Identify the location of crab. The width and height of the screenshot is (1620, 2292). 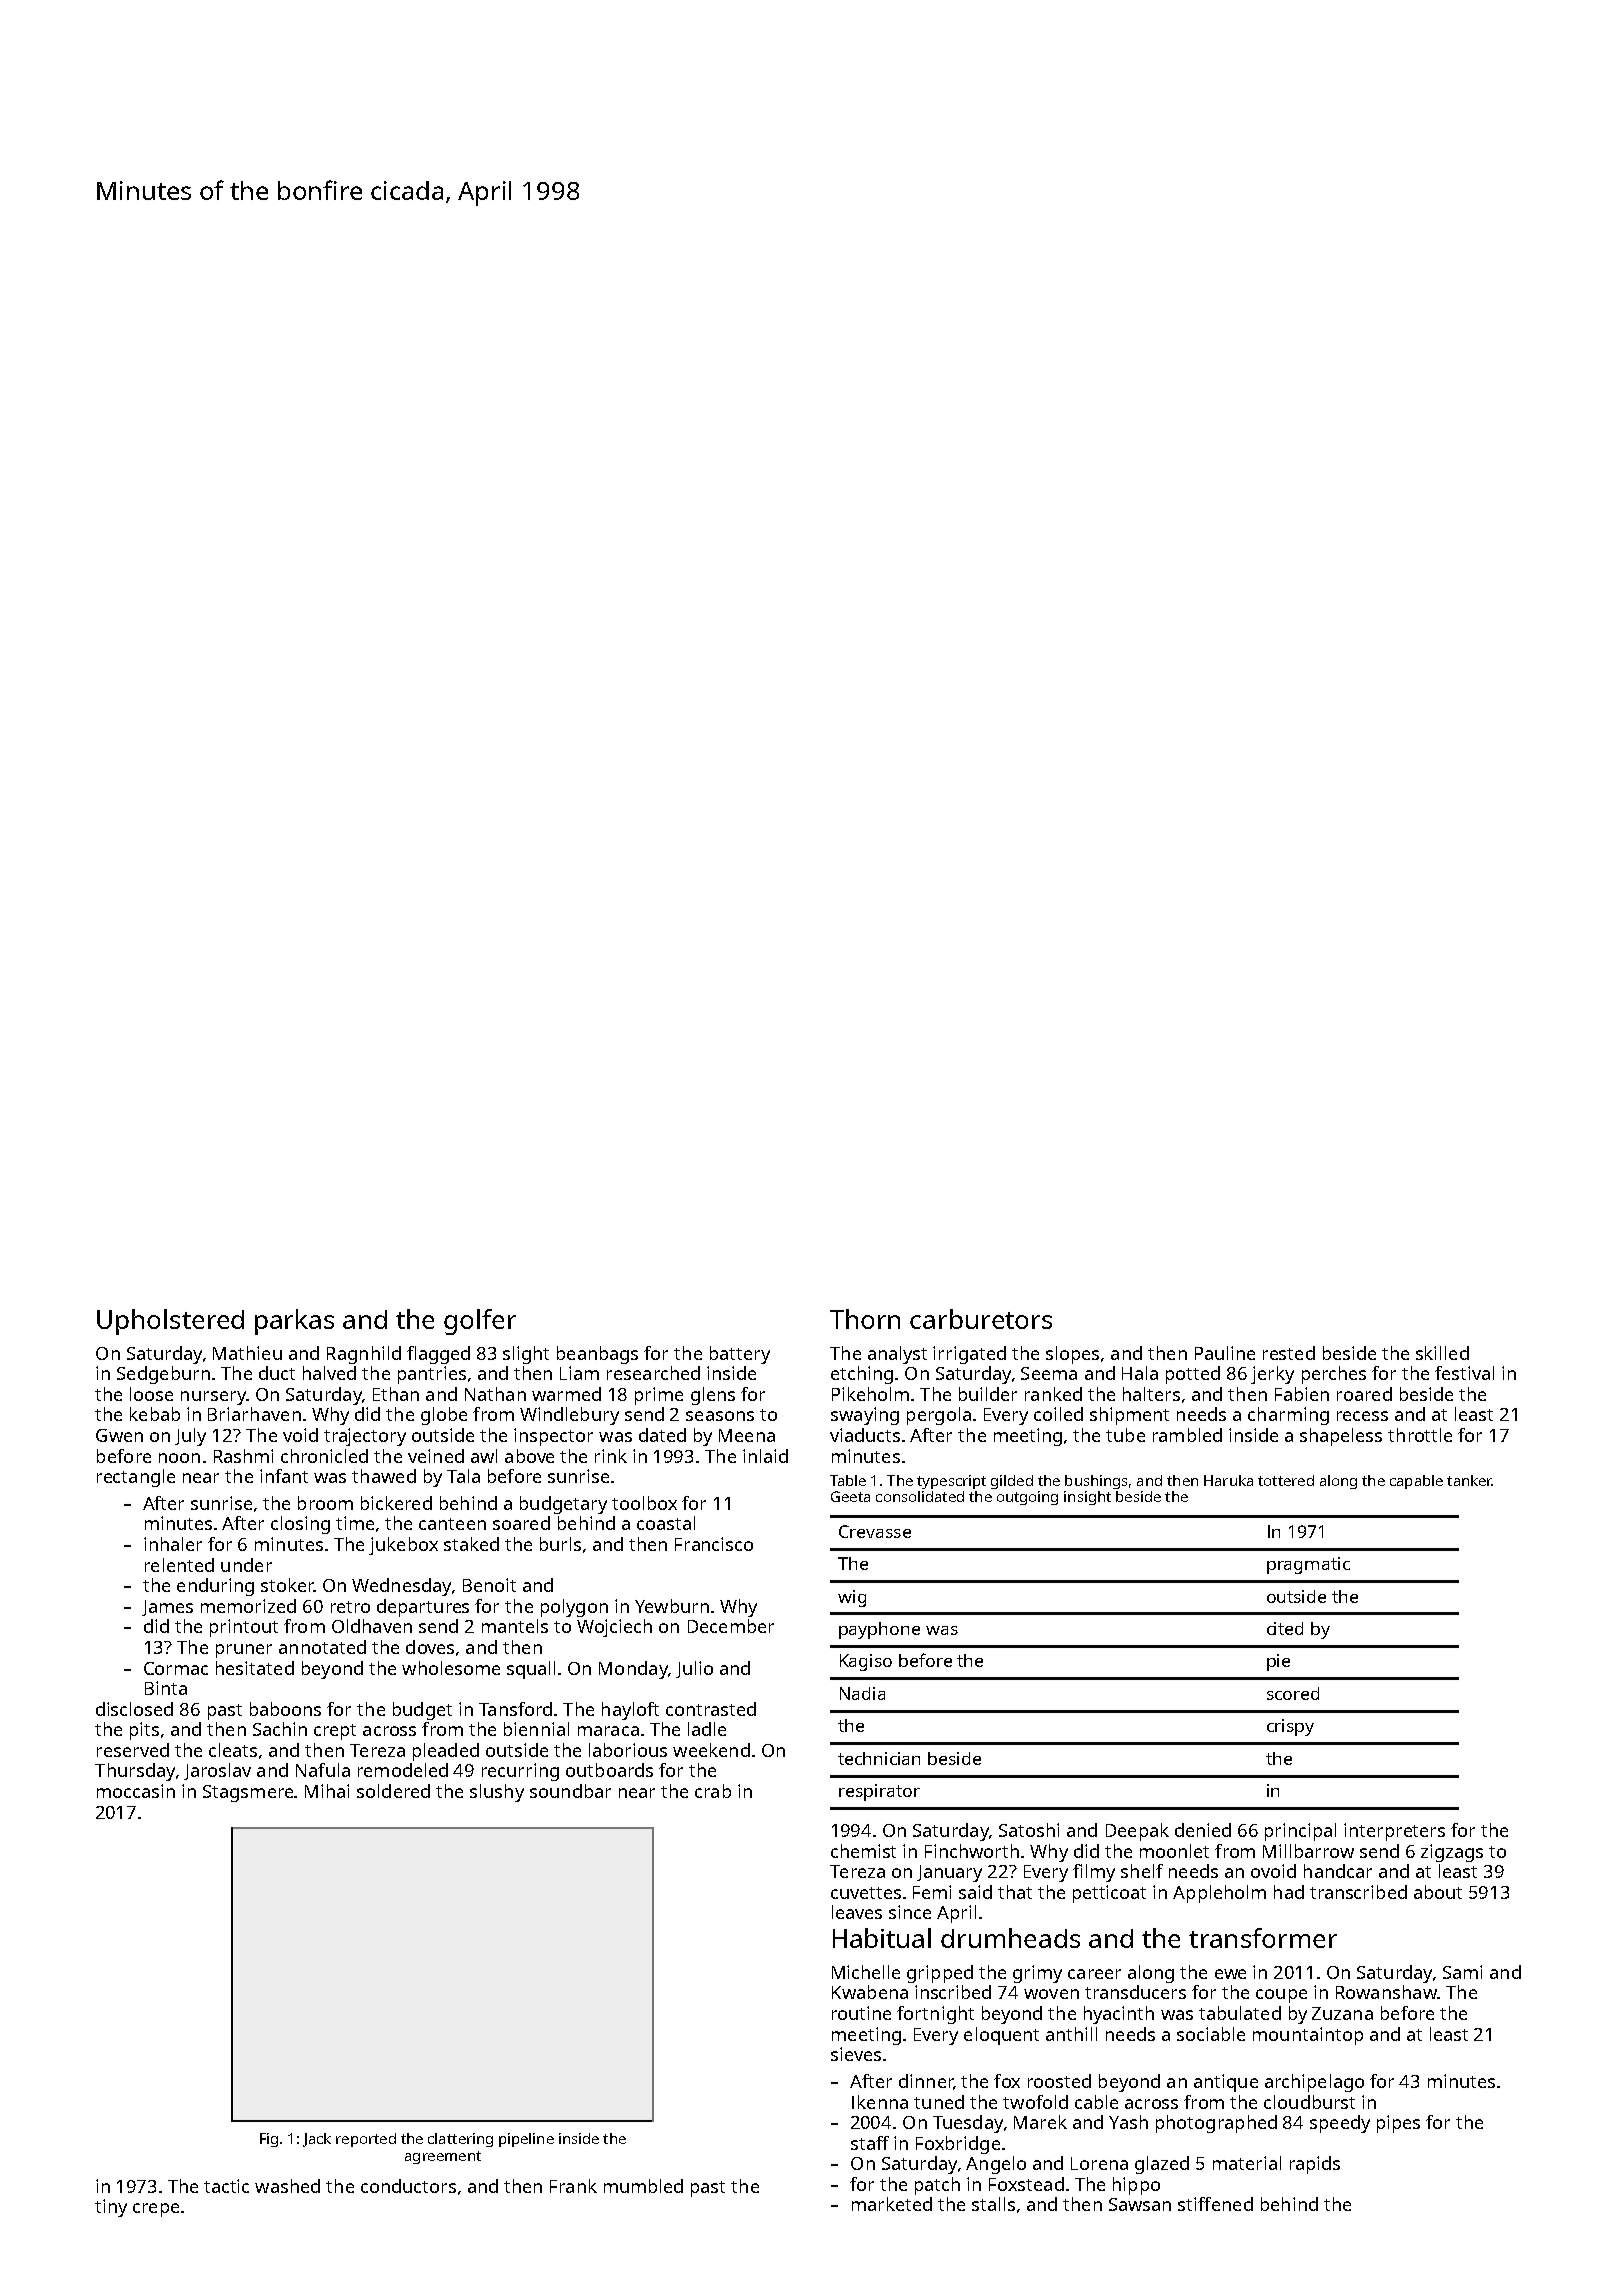
(713, 1791).
